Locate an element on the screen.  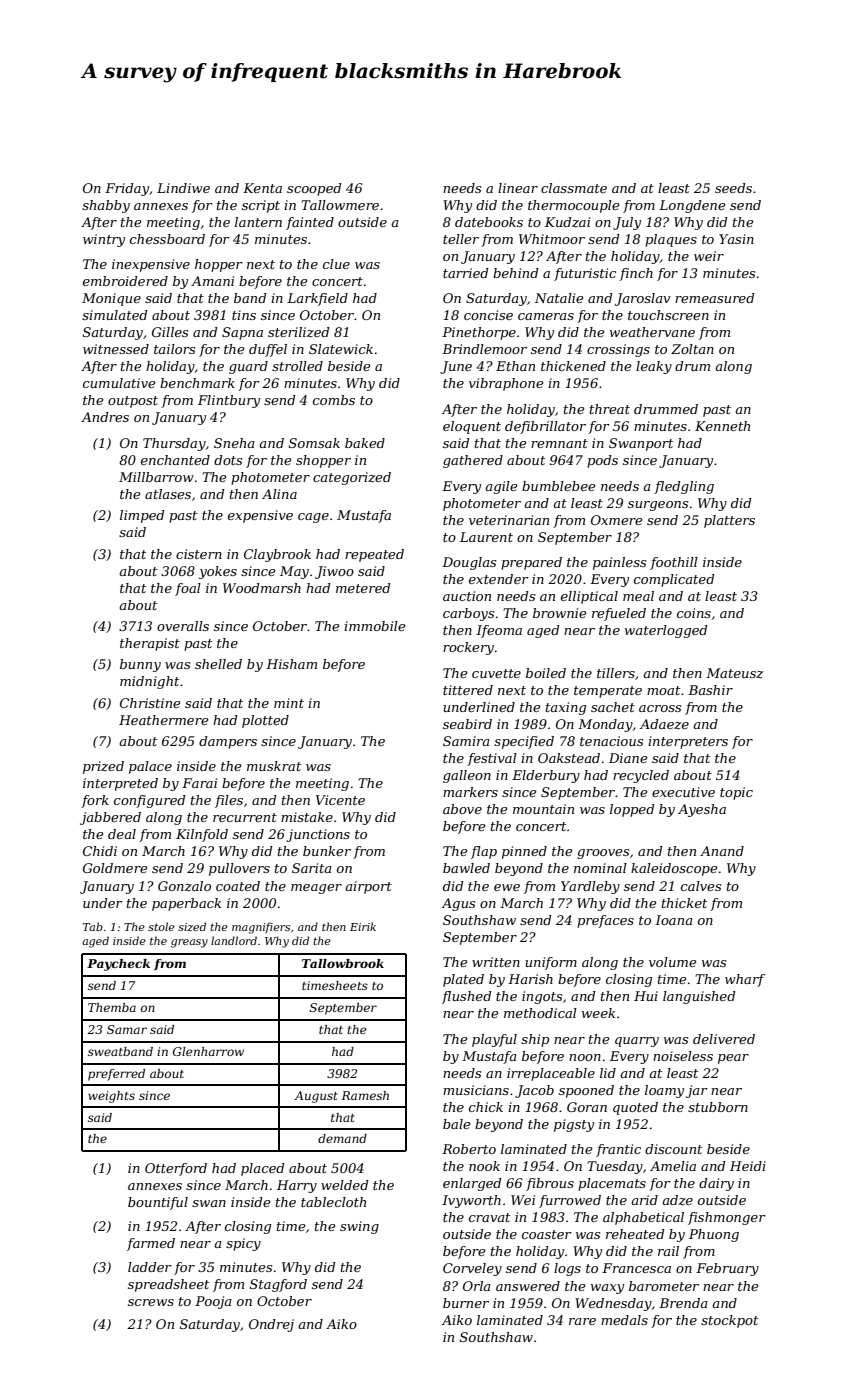
stockpot is located at coordinates (729, 1321).
